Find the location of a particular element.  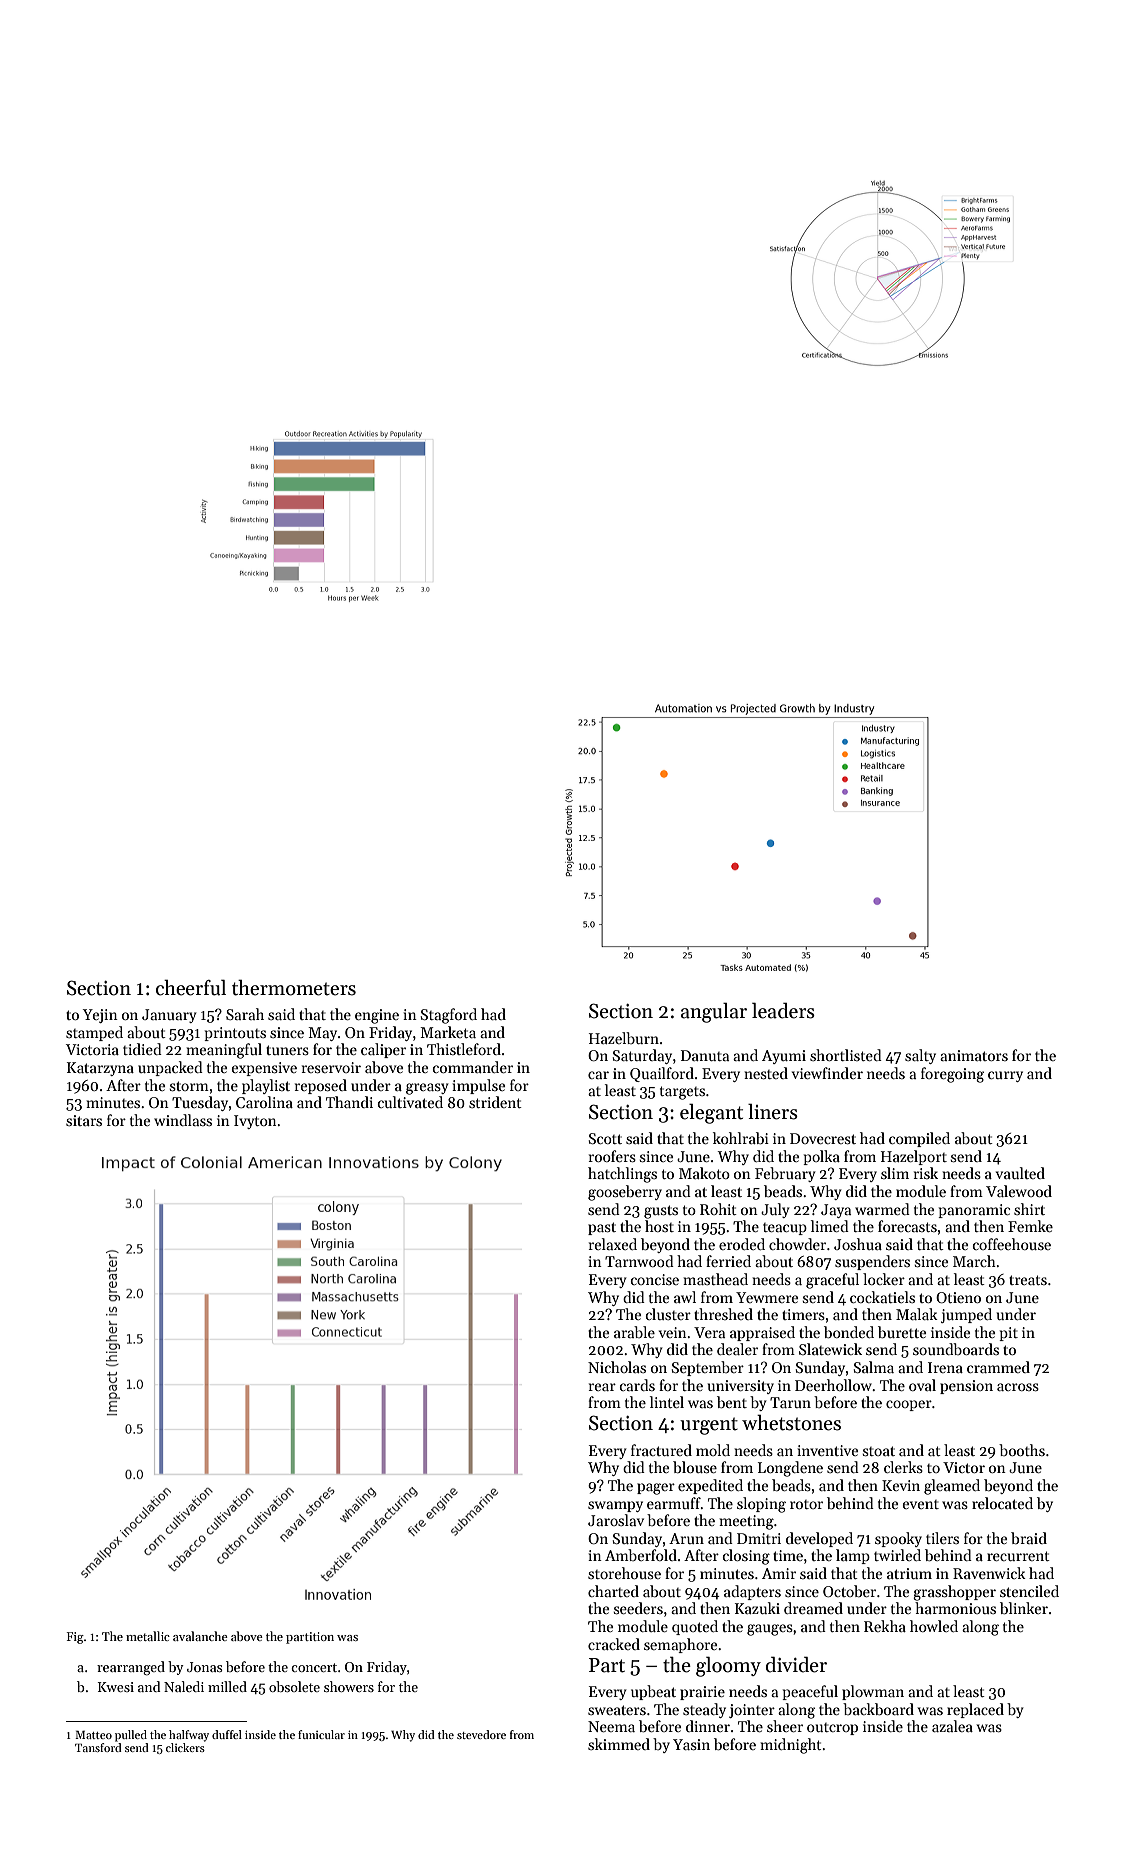

Nicholas is located at coordinates (617, 1367).
